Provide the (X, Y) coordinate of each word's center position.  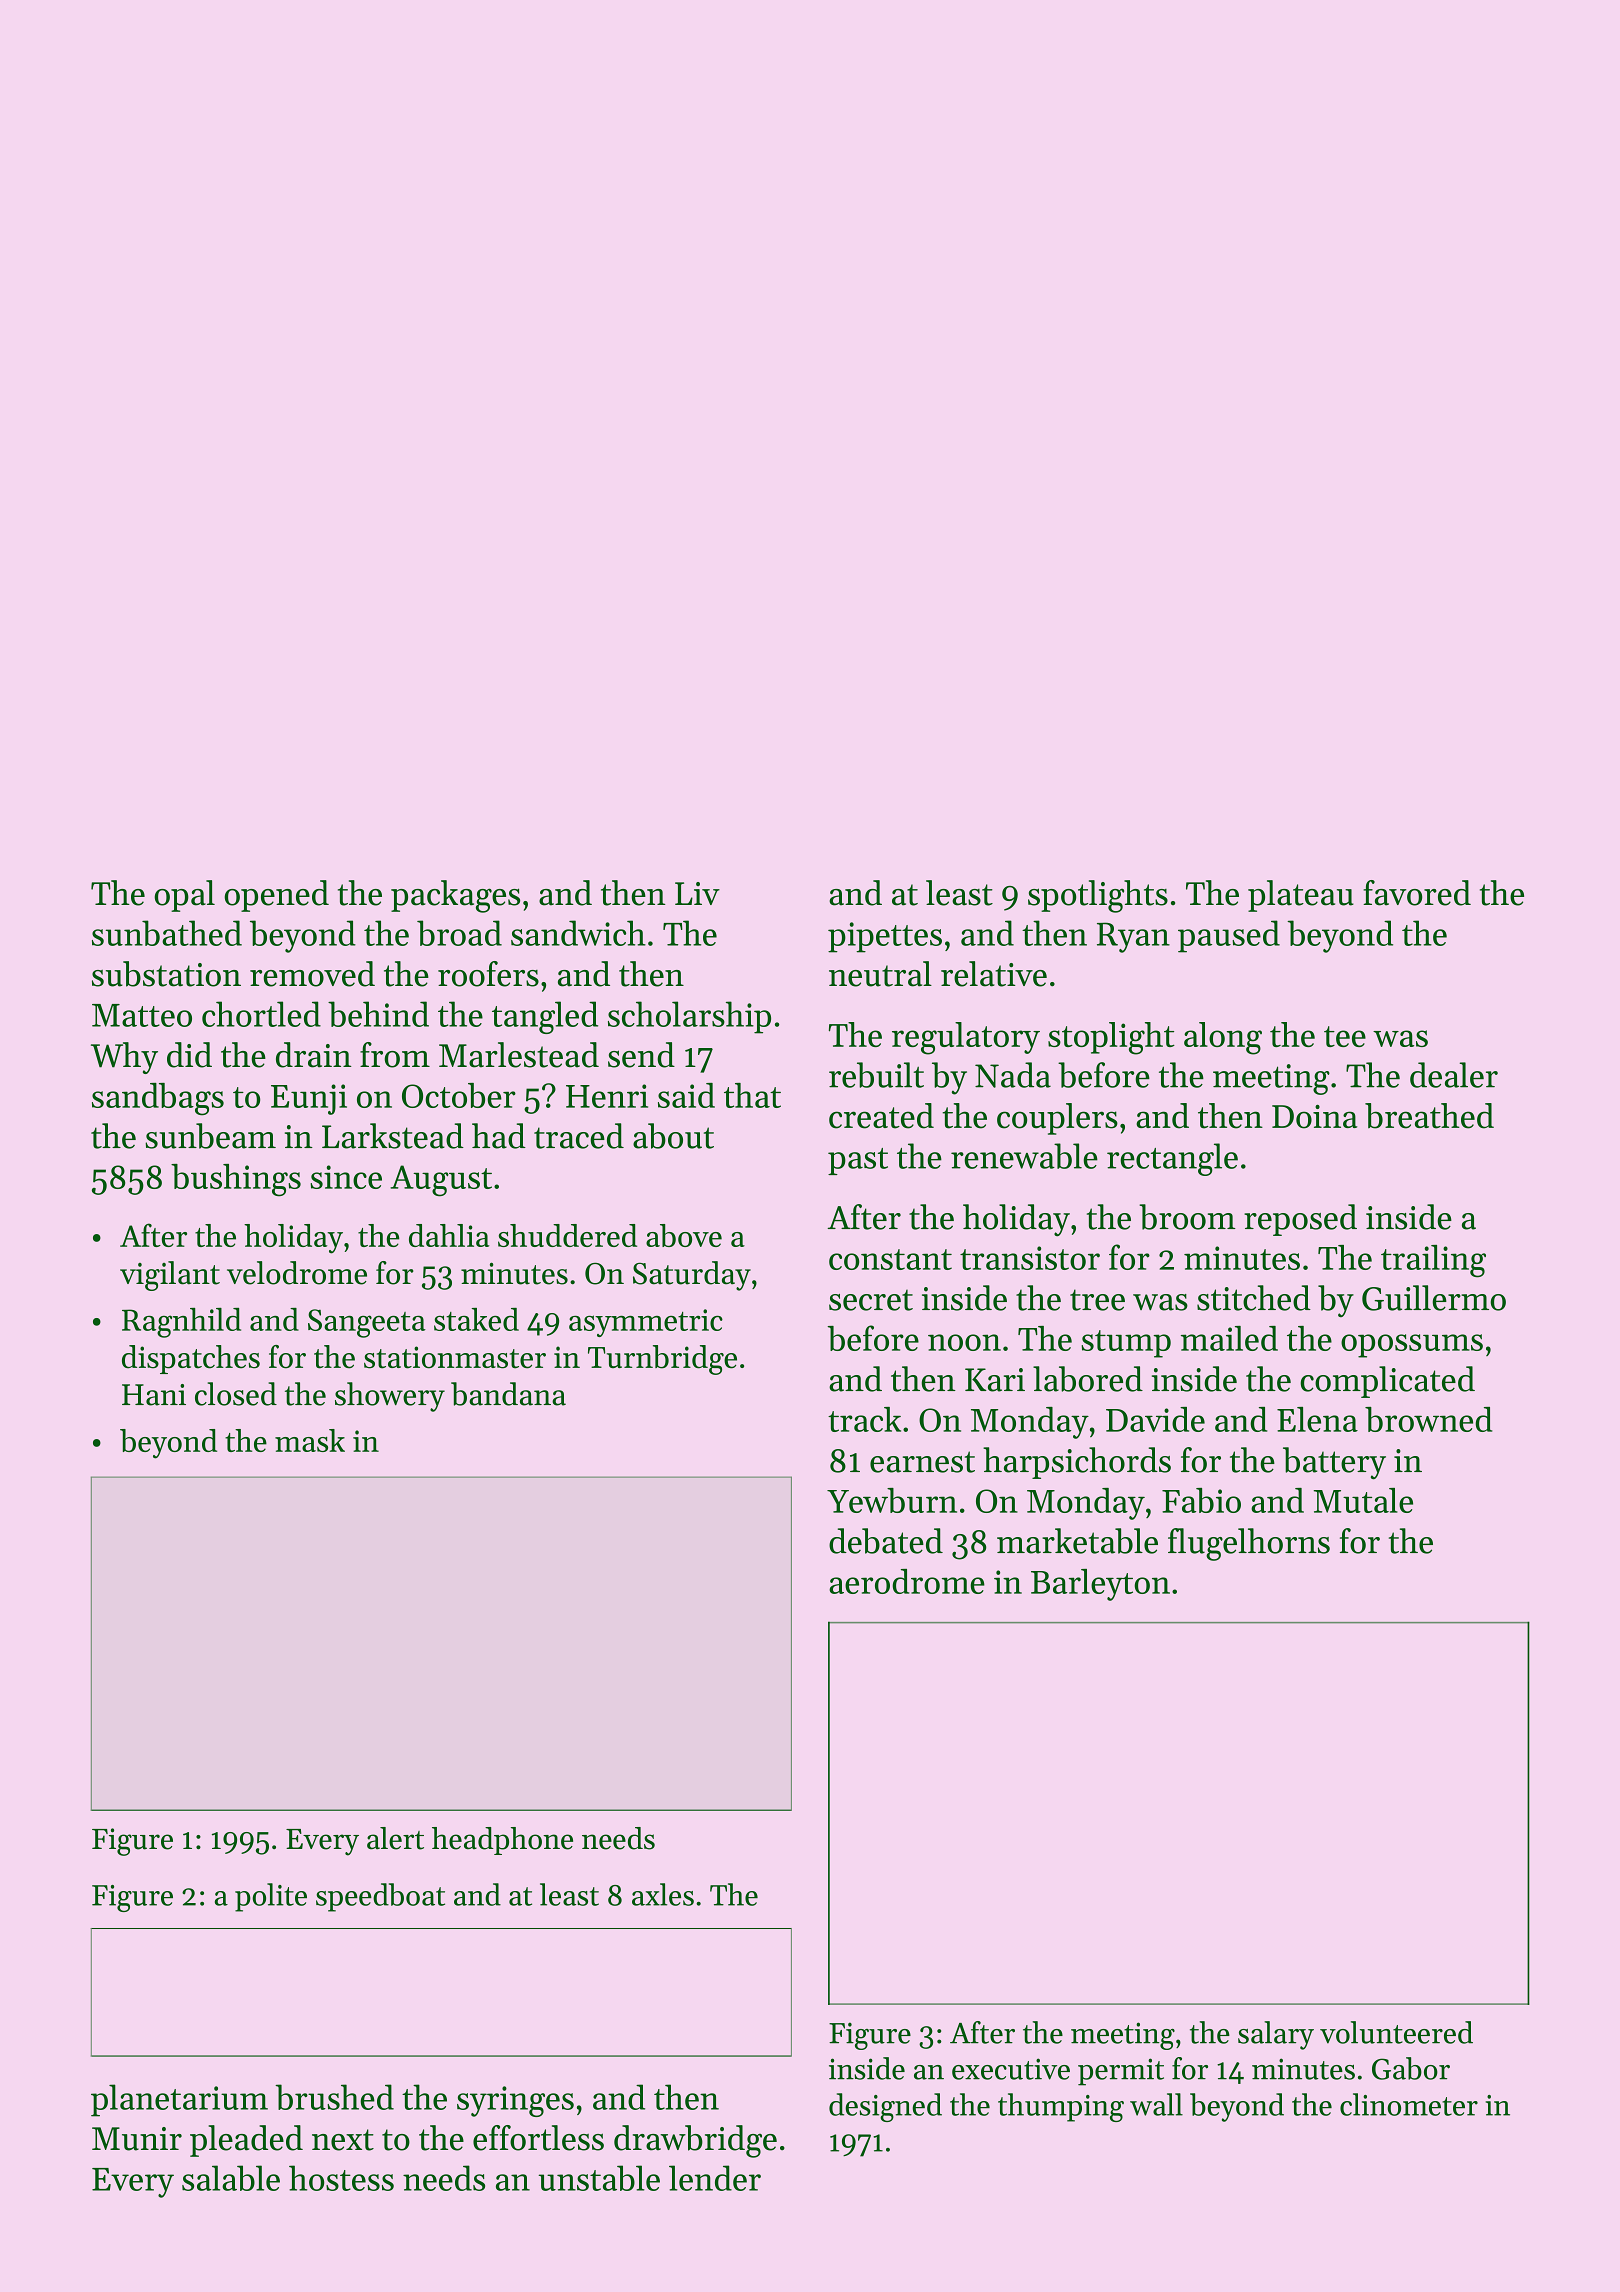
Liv (697, 893)
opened (276, 896)
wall (1156, 2104)
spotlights (1098, 896)
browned (1428, 1419)
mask (310, 1440)
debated (886, 1541)
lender (715, 2178)
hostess (341, 2178)
